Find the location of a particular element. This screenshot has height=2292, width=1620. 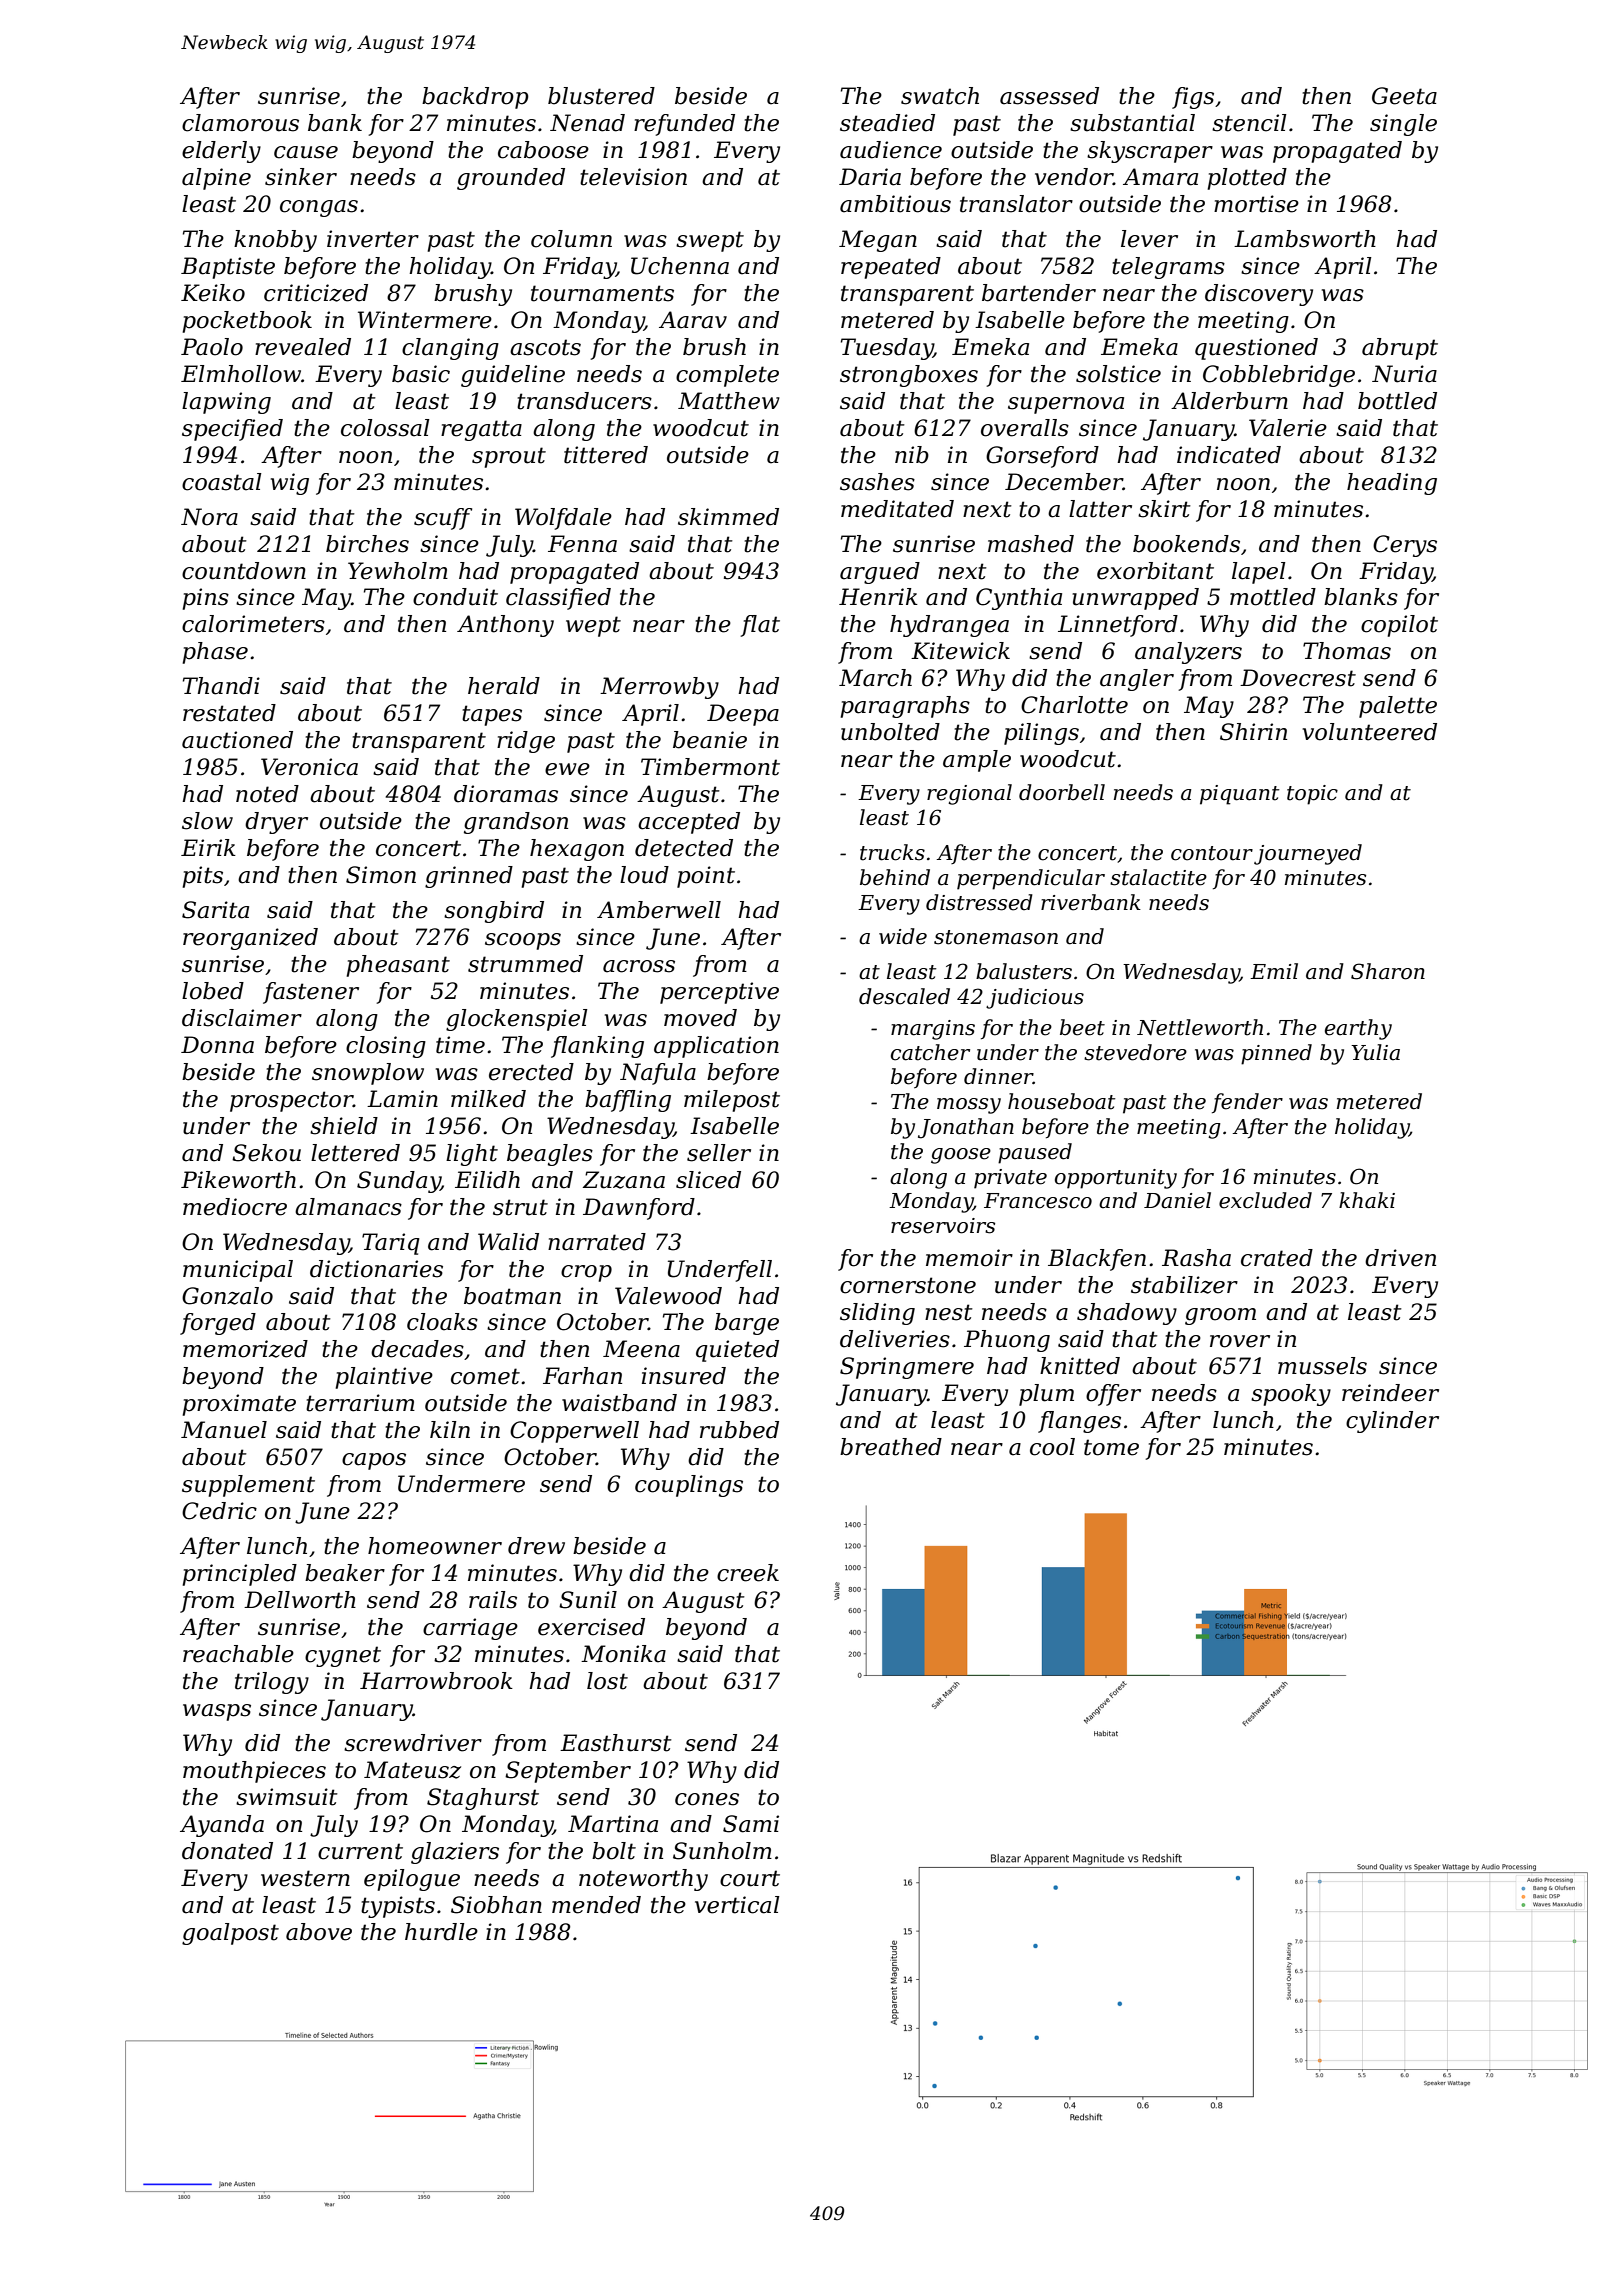

Megan is located at coordinates (878, 241).
